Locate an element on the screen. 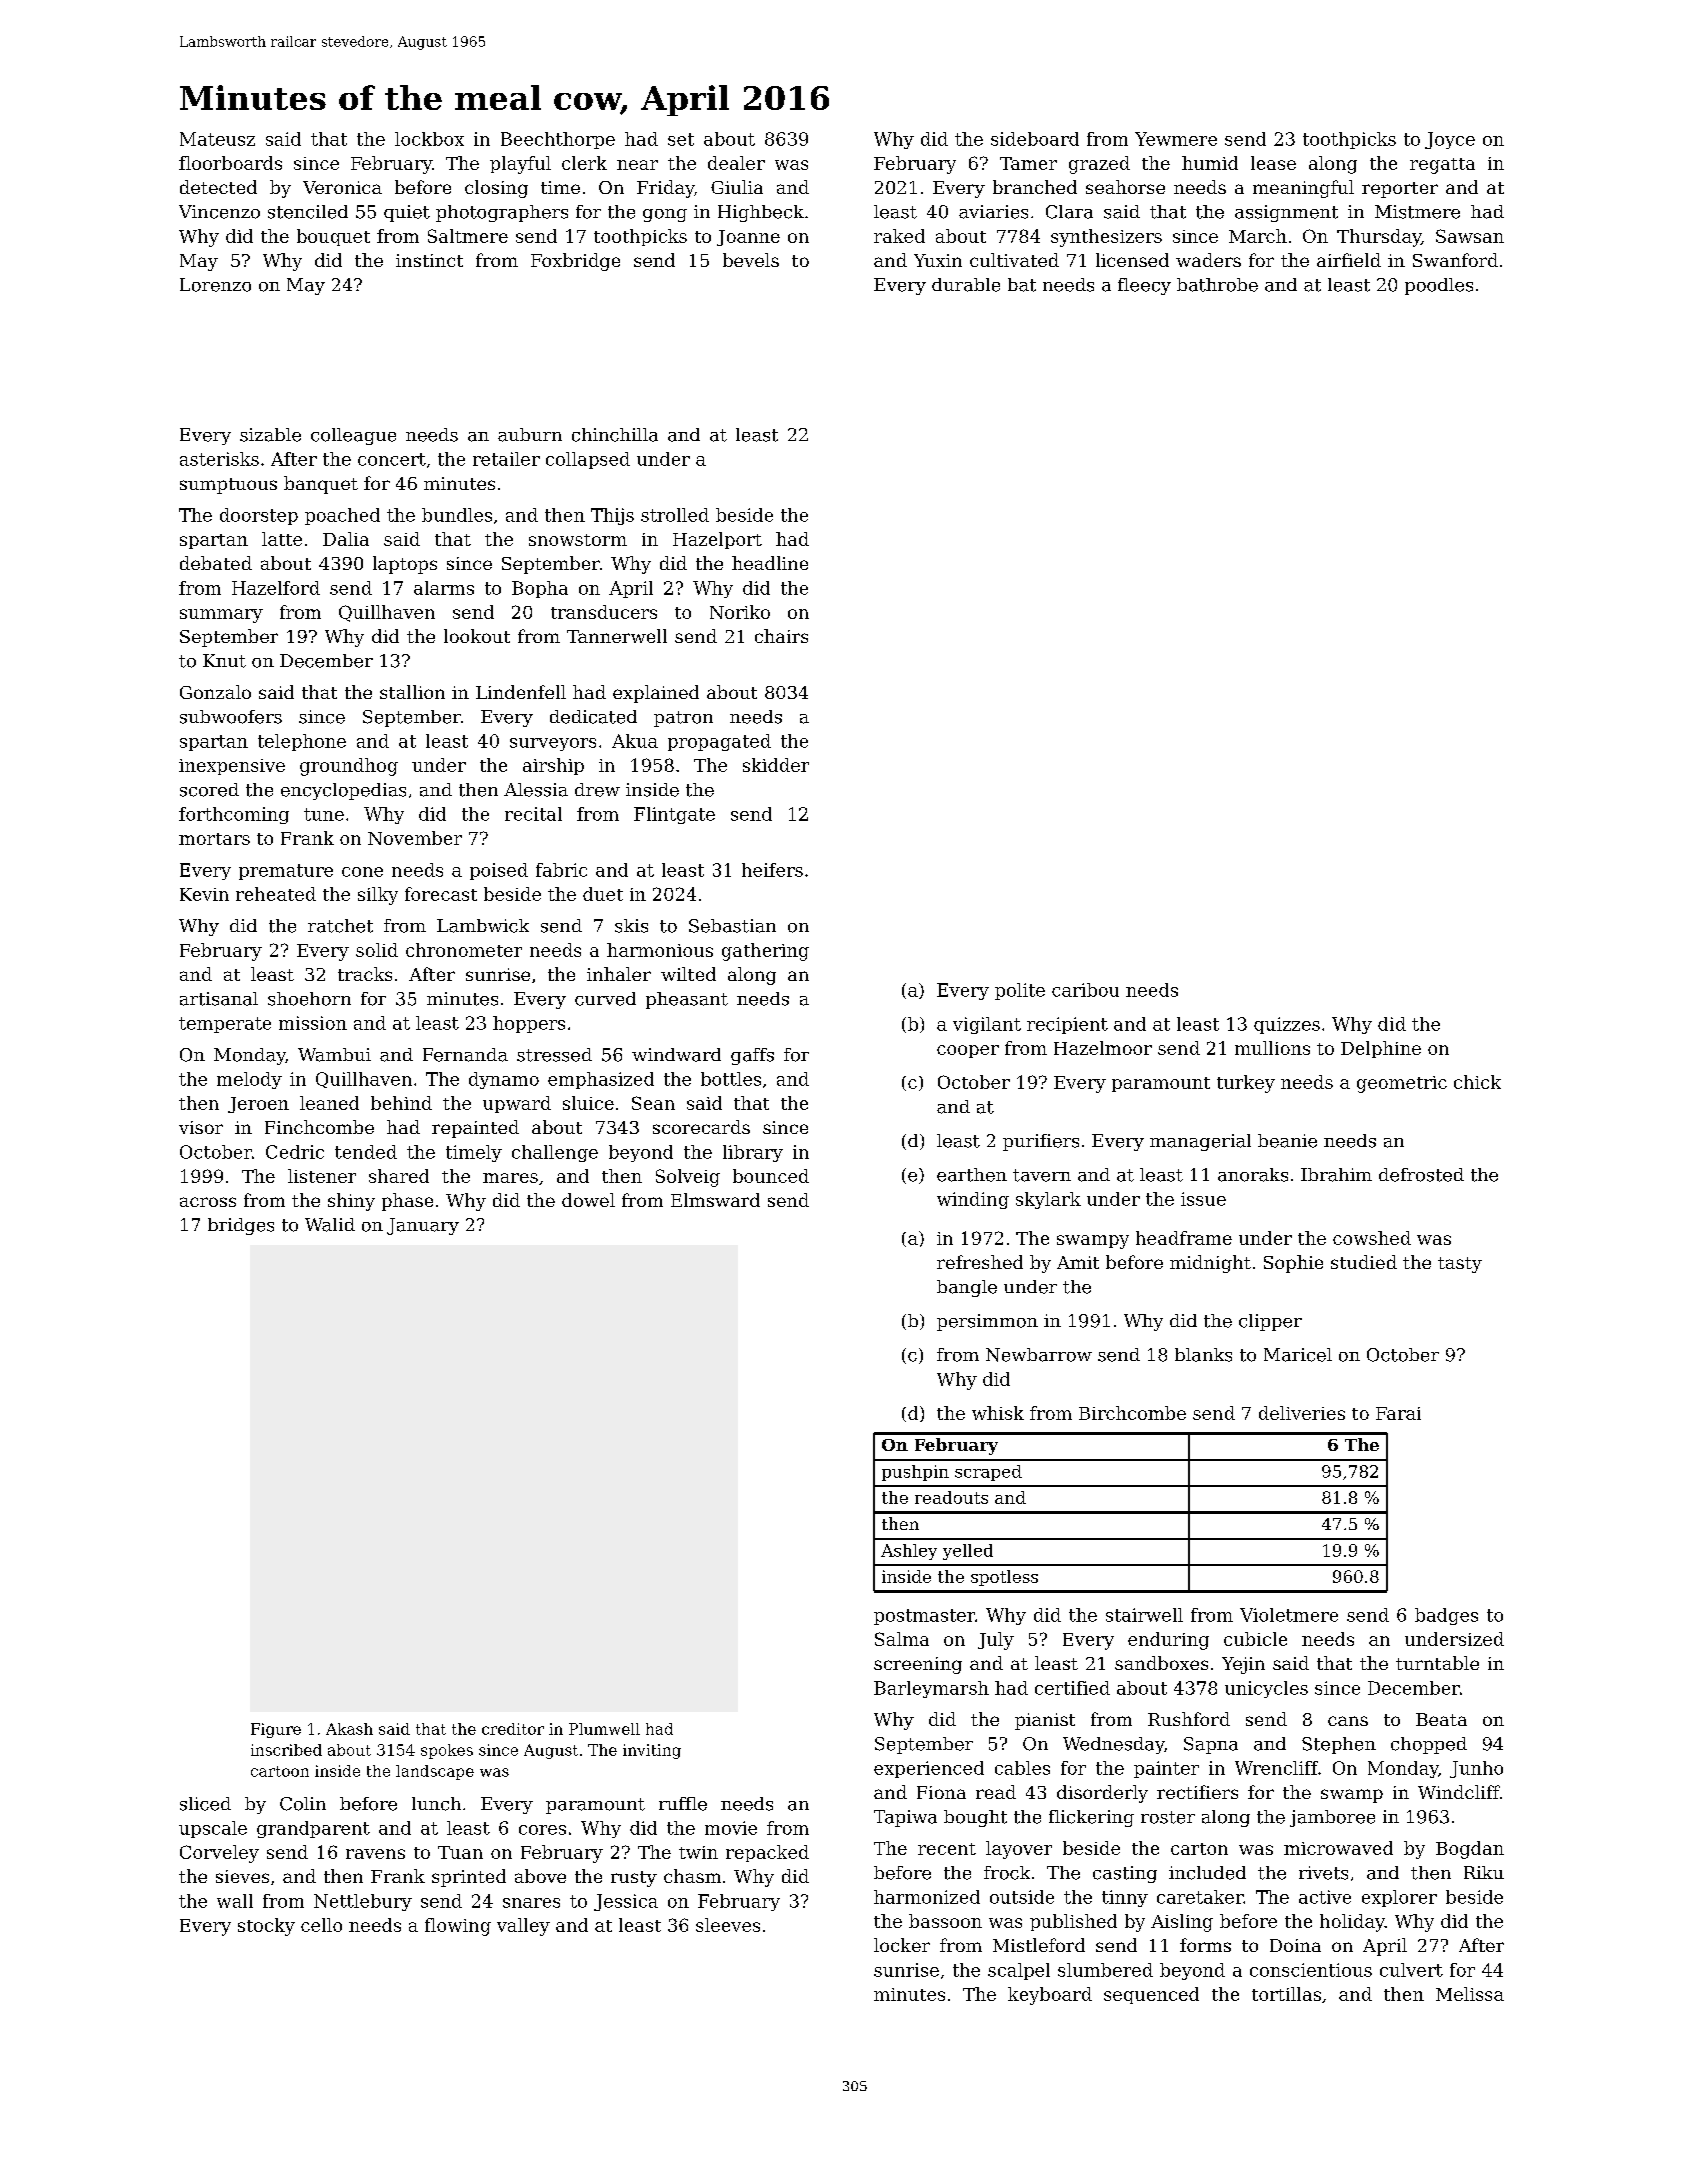  raked is located at coordinates (899, 236).
